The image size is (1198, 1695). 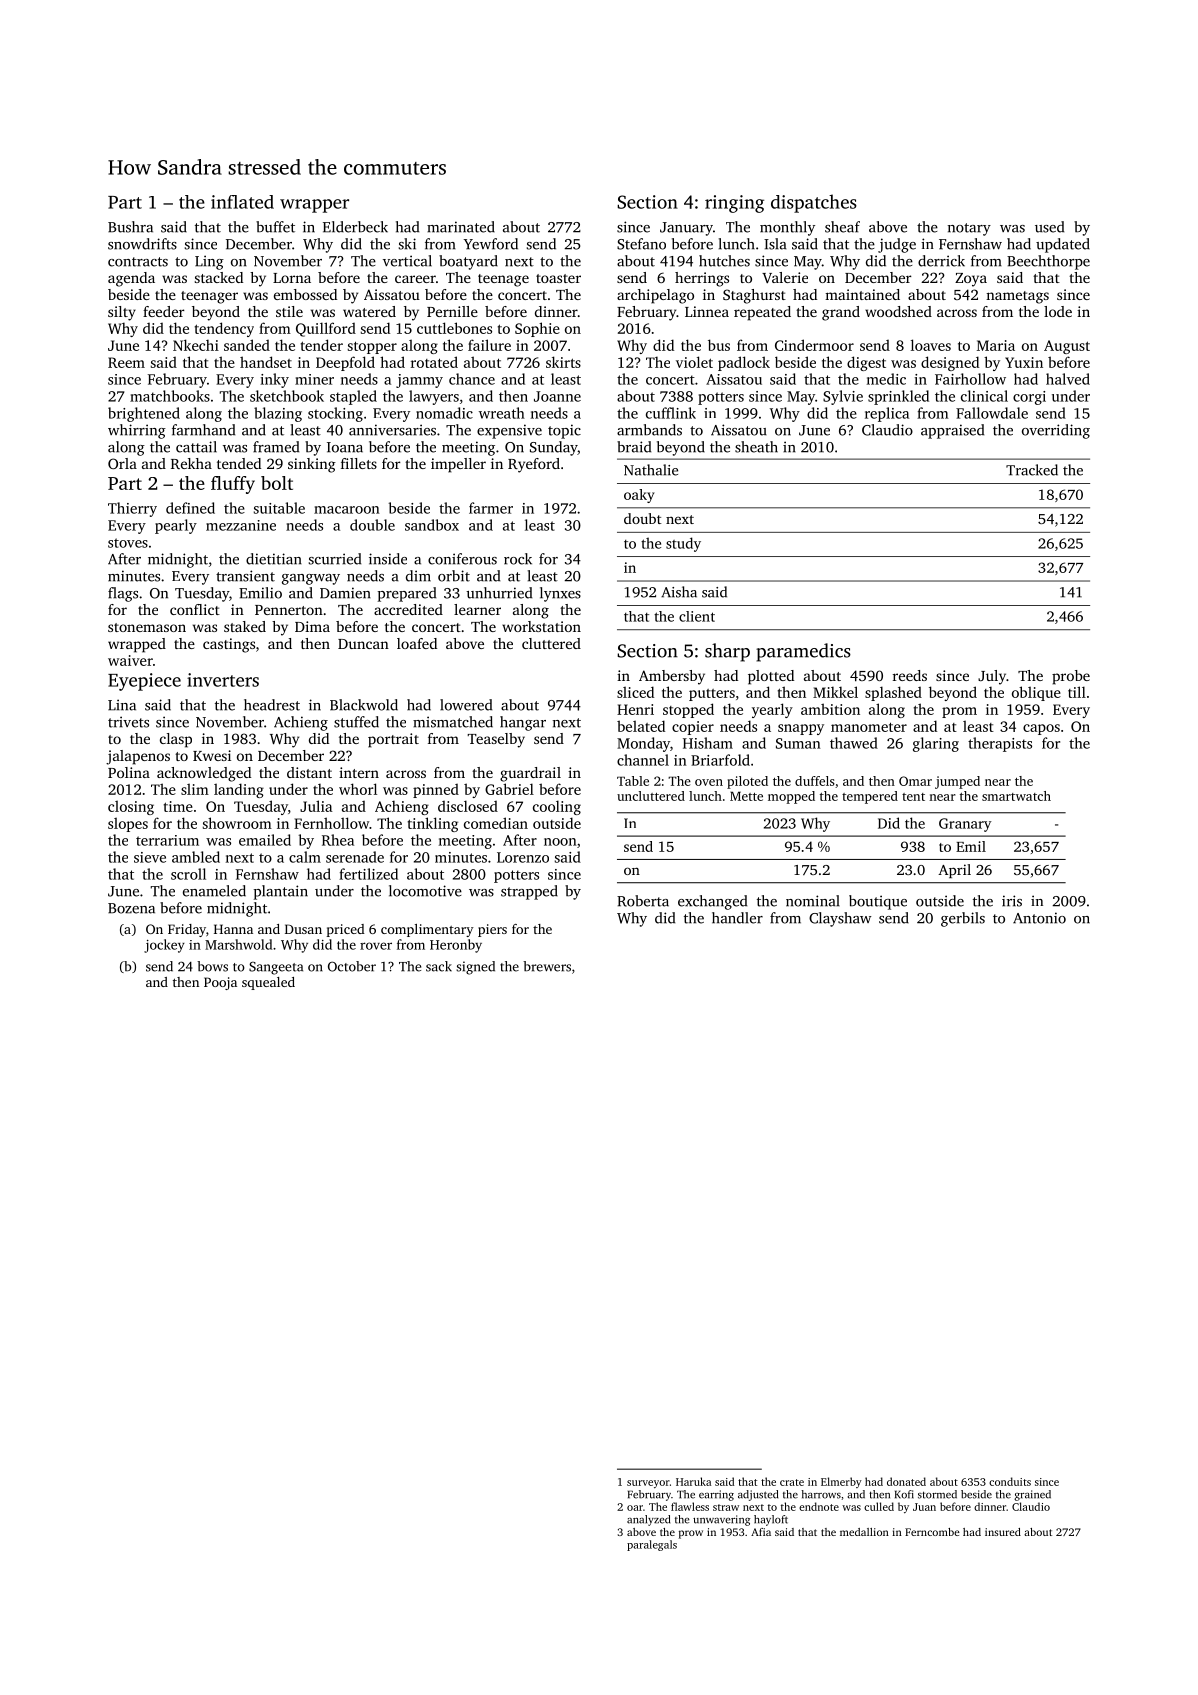 What do you see at coordinates (242, 202) in the screenshot?
I see `inflated` at bounding box center [242, 202].
